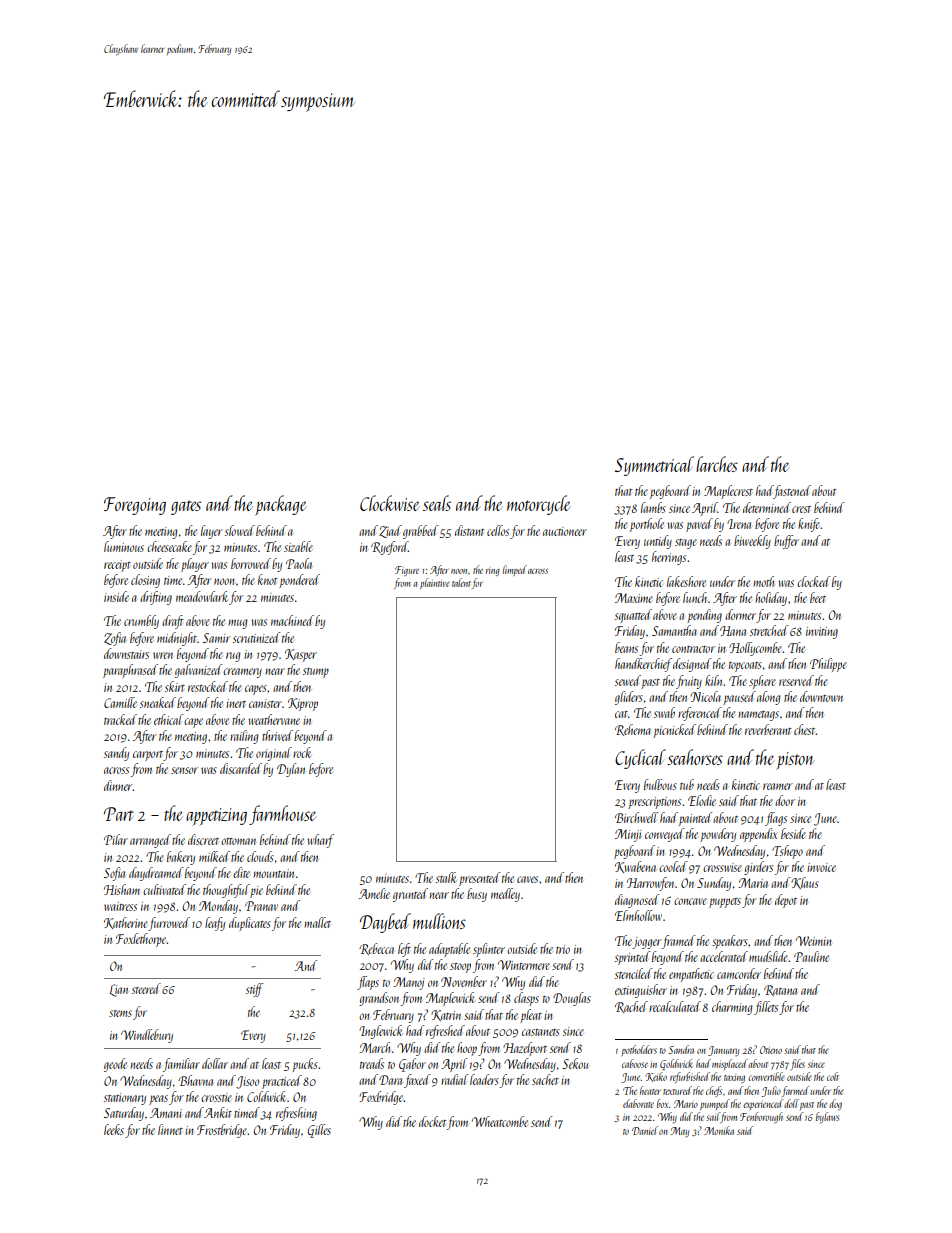  I want to click on medley, so click(505, 895).
